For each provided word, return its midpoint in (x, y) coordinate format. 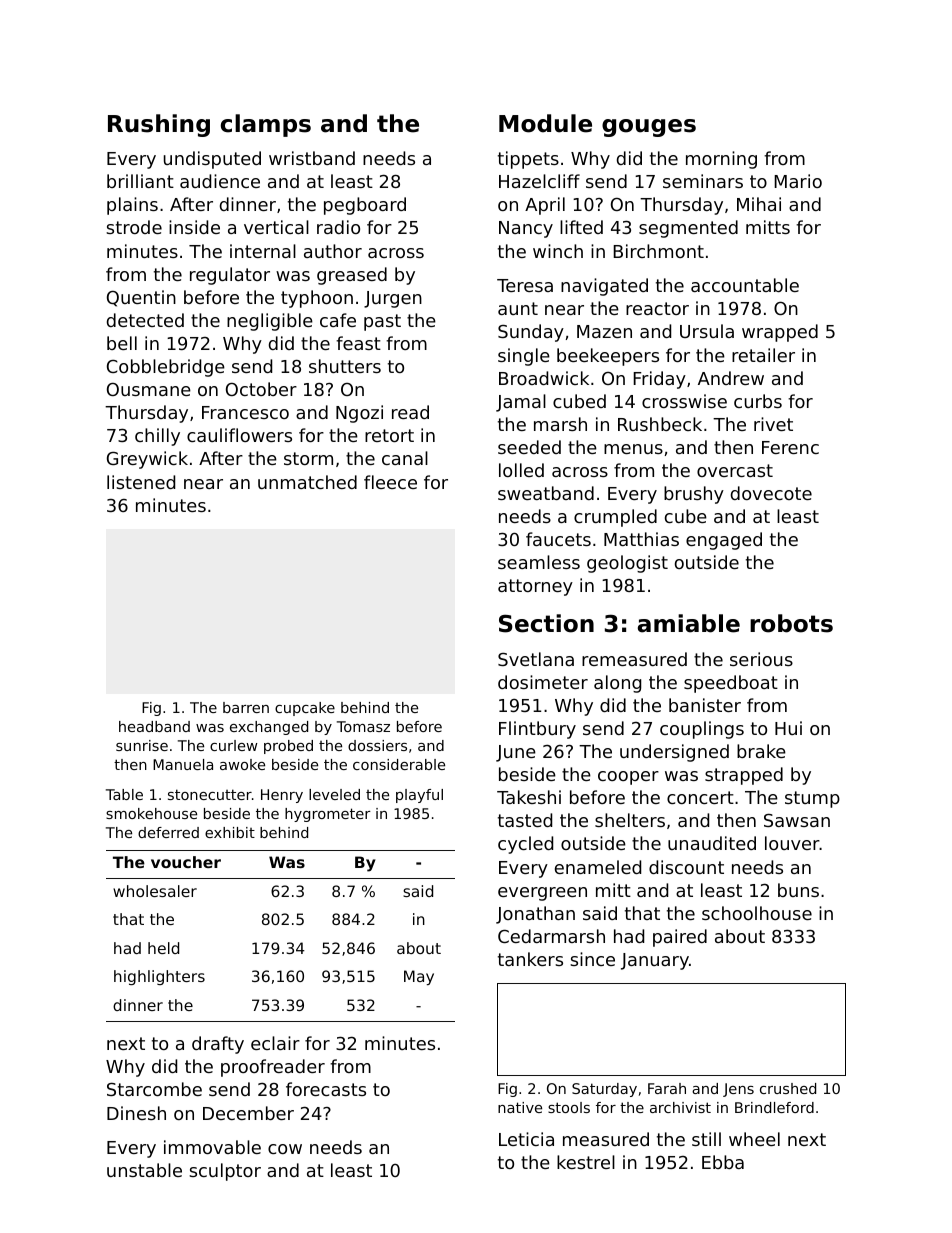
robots (791, 623)
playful (419, 796)
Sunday (531, 333)
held (163, 948)
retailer (763, 355)
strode (134, 227)
